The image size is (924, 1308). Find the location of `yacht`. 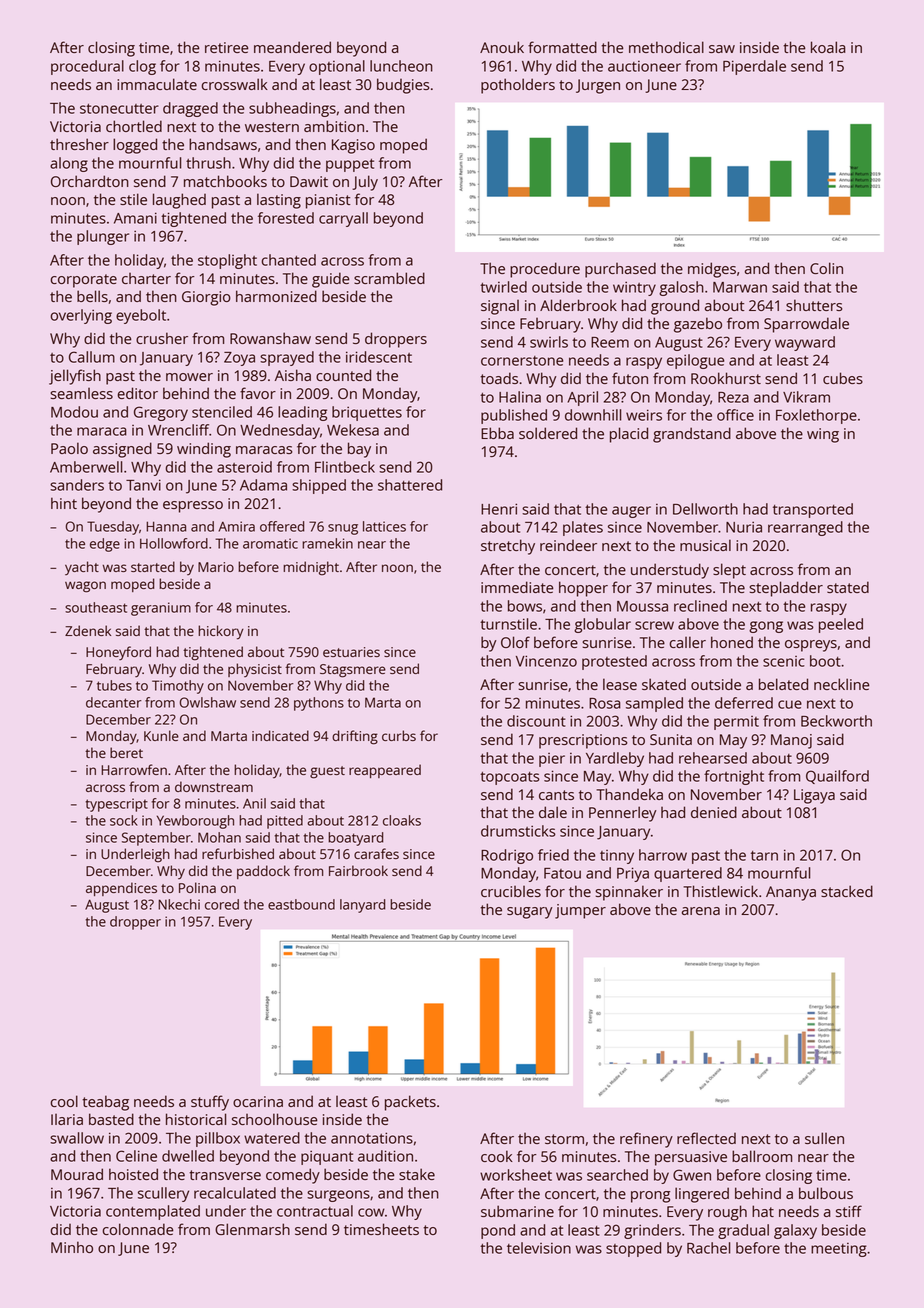

yacht is located at coordinates (82, 568).
